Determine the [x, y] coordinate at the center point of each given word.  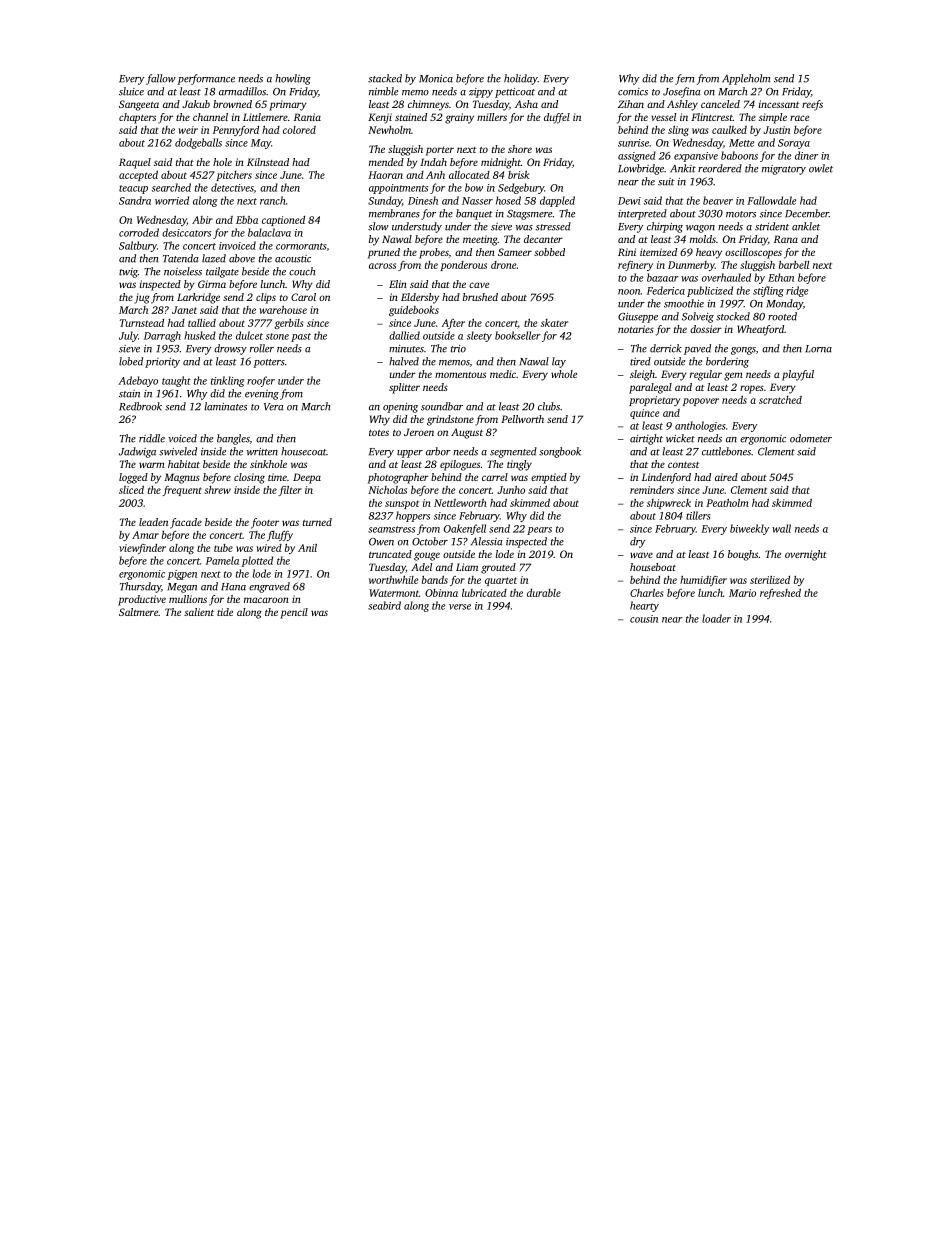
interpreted [642, 214]
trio [458, 349]
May [261, 144]
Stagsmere [529, 215]
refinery [635, 266]
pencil [294, 613]
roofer [261, 381]
